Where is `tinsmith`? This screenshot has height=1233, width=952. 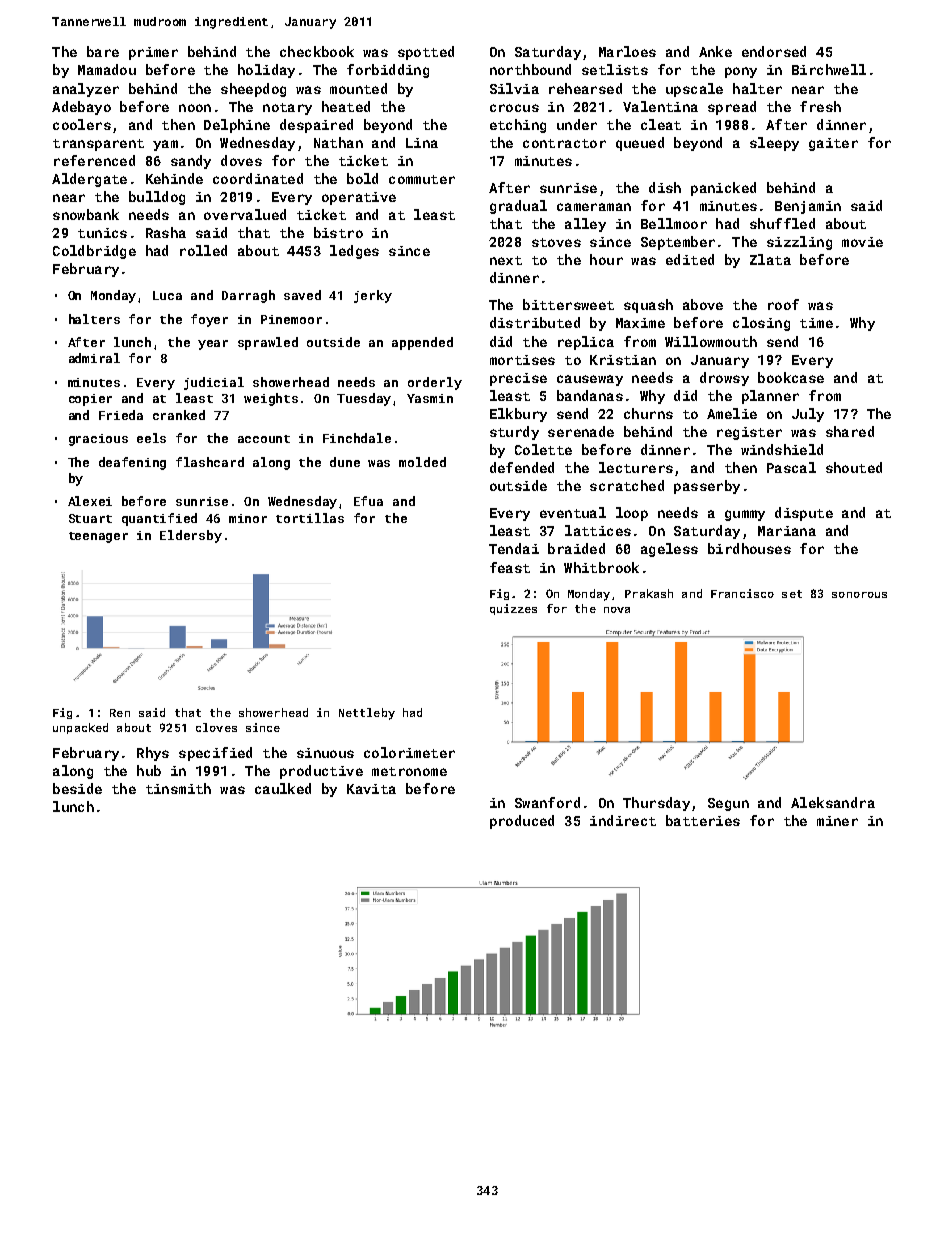
tinsmith is located at coordinates (178, 788).
